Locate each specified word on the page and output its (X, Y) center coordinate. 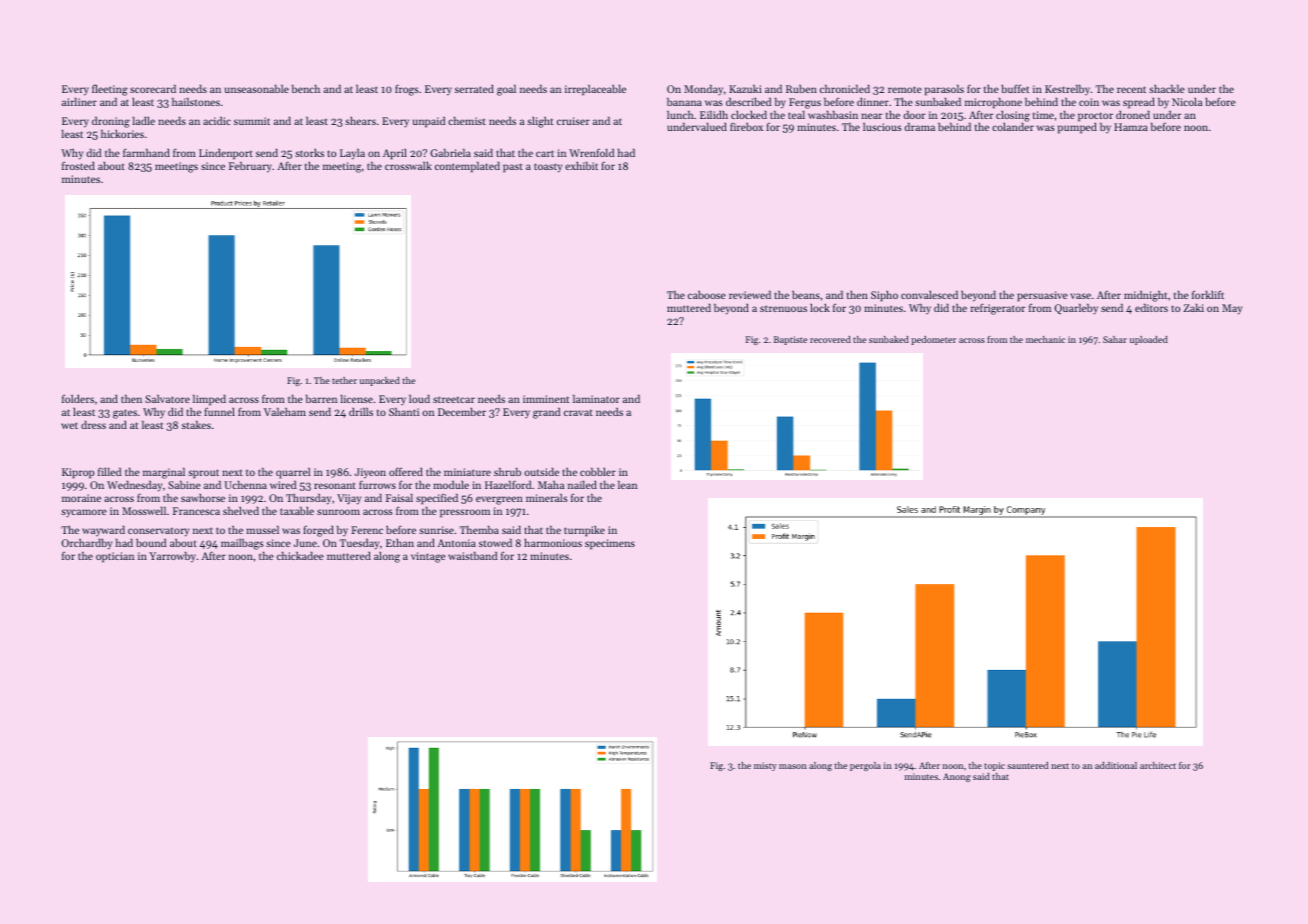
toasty (548, 168)
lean (627, 485)
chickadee (300, 556)
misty (765, 766)
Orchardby (87, 544)
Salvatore (167, 399)
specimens (610, 544)
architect (1158, 765)
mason (793, 766)
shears (360, 121)
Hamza (1131, 127)
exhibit (581, 166)
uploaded (1149, 340)
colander (1013, 127)
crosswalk (408, 166)
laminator (596, 399)
